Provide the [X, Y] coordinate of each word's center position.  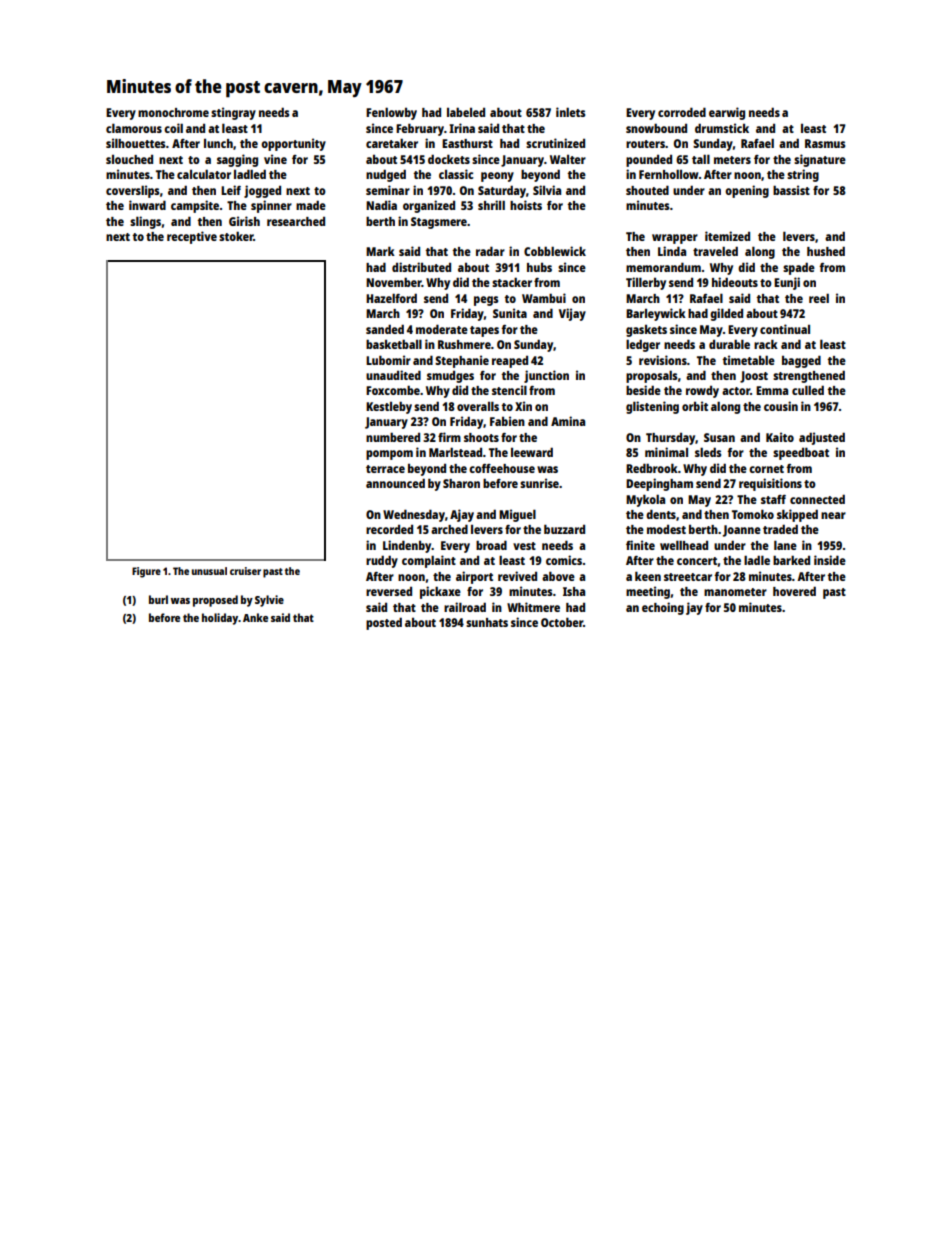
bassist [791, 190]
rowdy [702, 392]
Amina [568, 421]
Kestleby [389, 407]
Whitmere [533, 607]
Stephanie [462, 361]
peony [497, 177]
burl [158, 599]
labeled [466, 112]
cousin [781, 406]
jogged [262, 191]
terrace [385, 469]
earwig [727, 113]
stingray [233, 113]
